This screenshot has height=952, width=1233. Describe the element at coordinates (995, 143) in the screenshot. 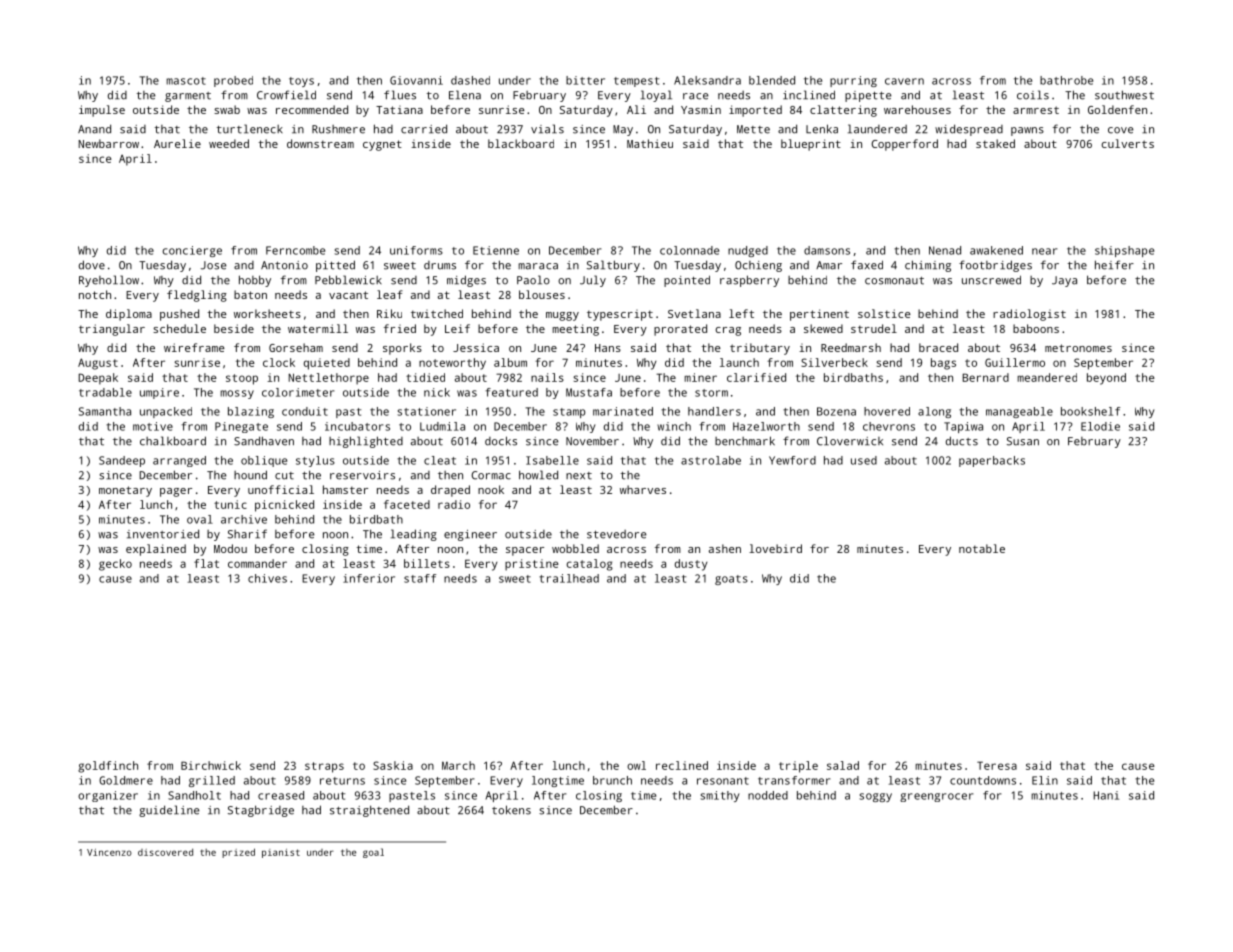

I see `staked` at that location.
